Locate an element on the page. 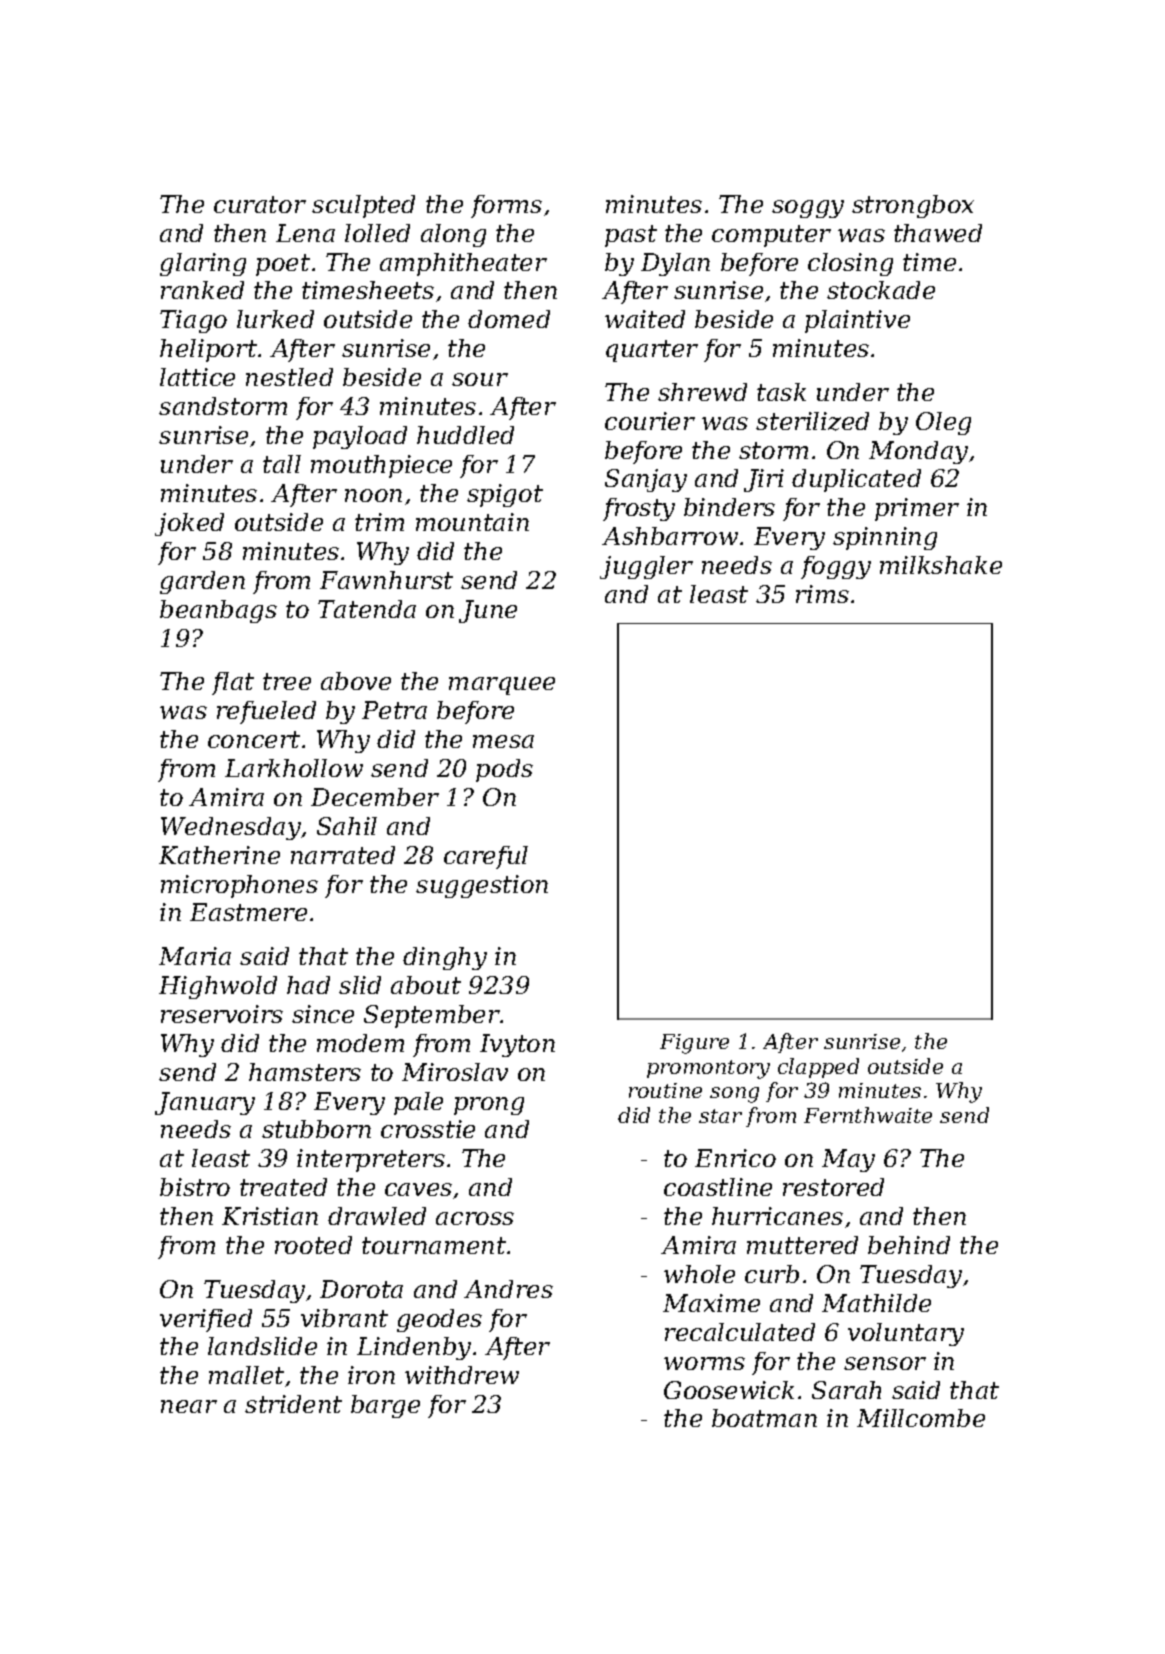 The width and height of the document is (1165, 1654). forms is located at coordinates (506, 206).
